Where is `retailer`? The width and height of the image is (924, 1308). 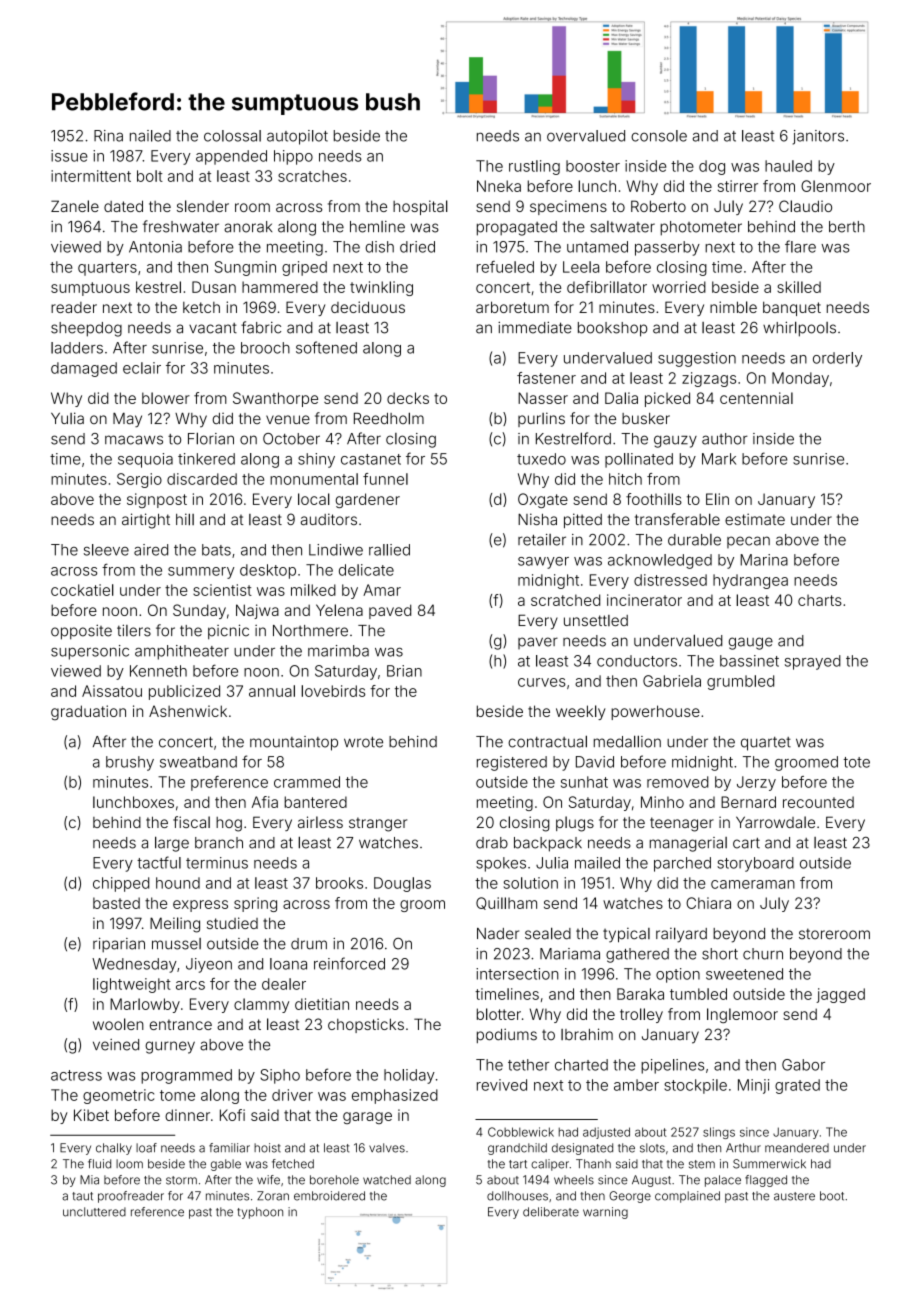
retailer is located at coordinates (542, 540).
